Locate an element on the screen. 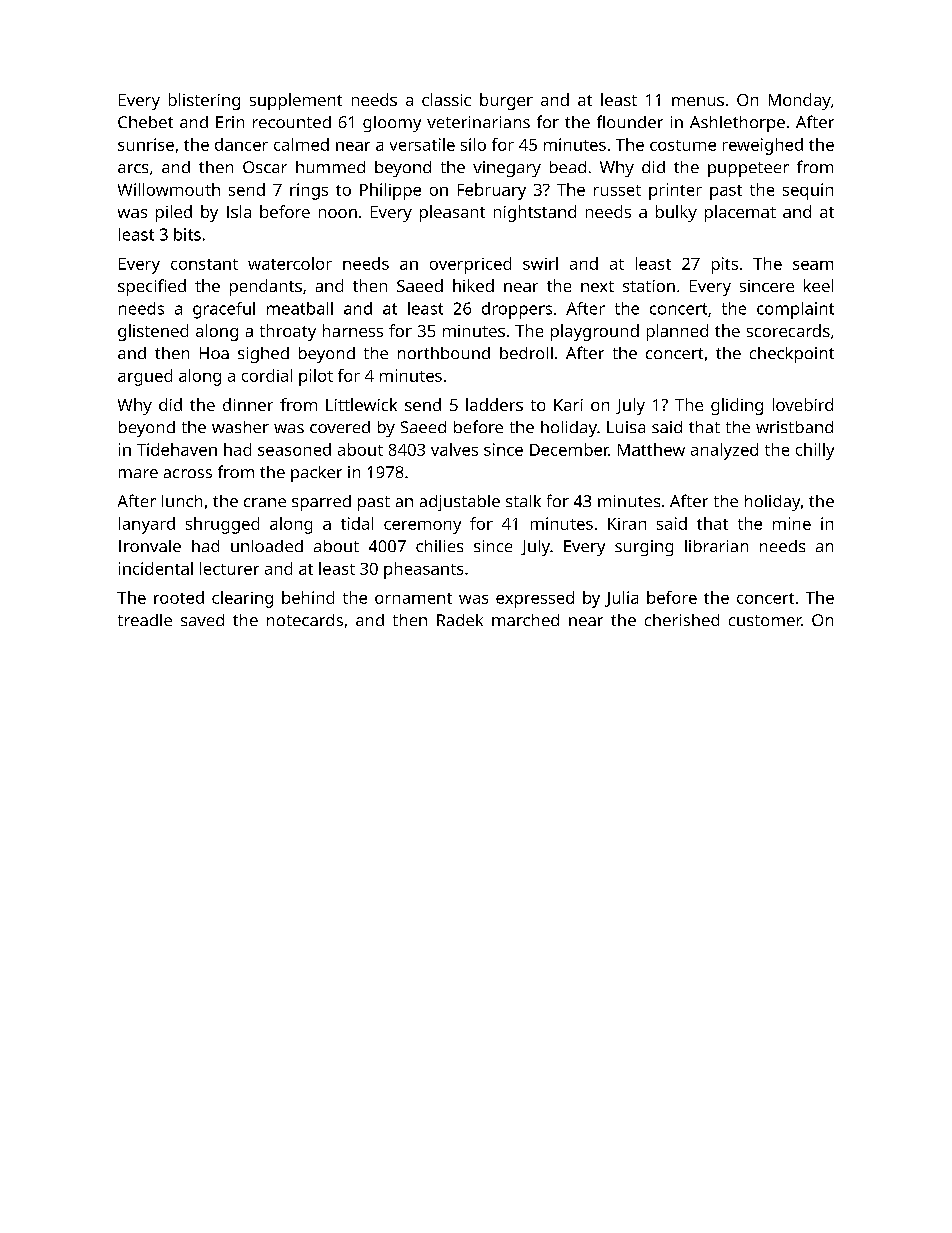 This screenshot has width=952, height=1233. placemat is located at coordinates (740, 213).
